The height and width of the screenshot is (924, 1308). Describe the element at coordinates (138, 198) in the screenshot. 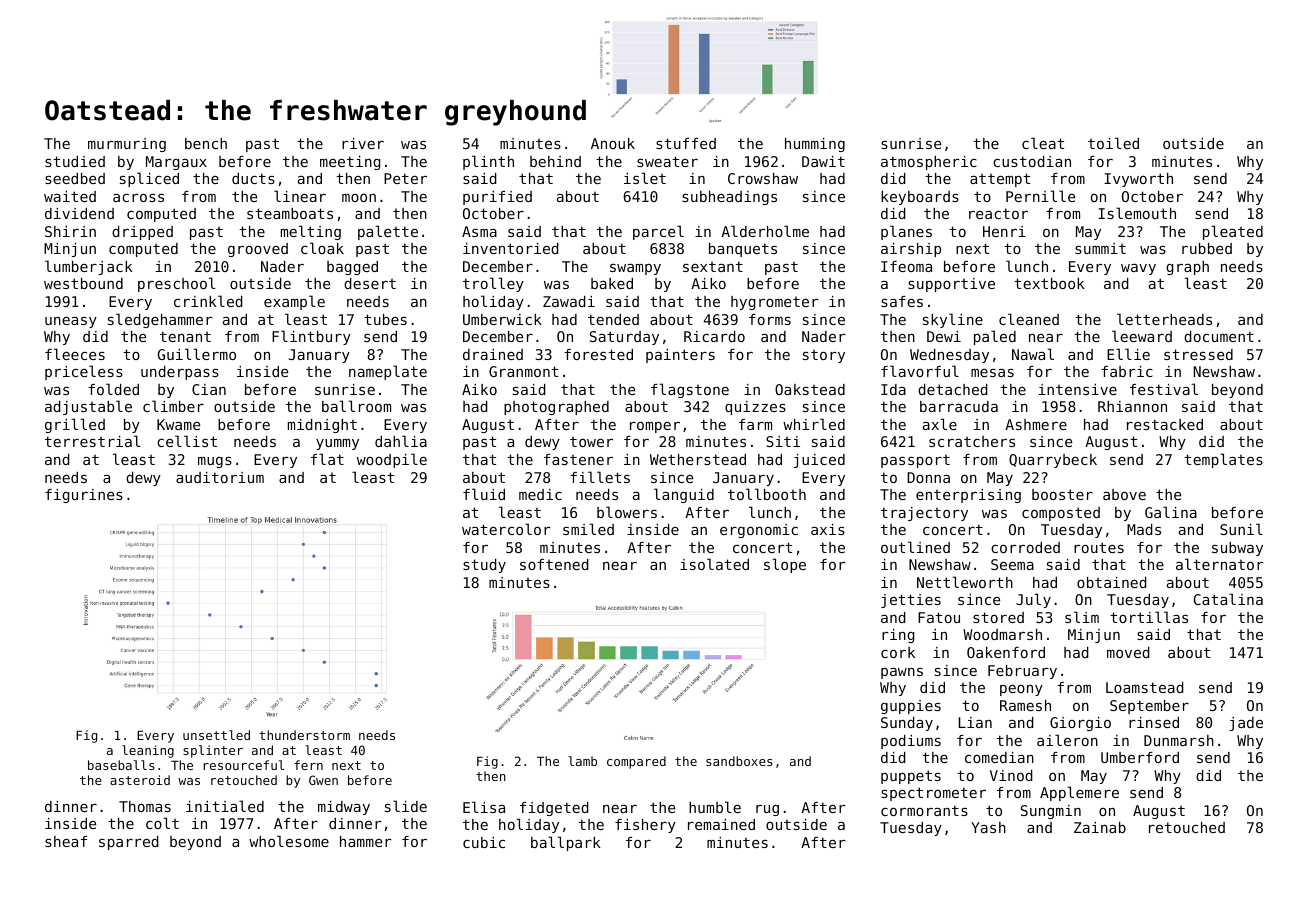

I see `across` at that location.
